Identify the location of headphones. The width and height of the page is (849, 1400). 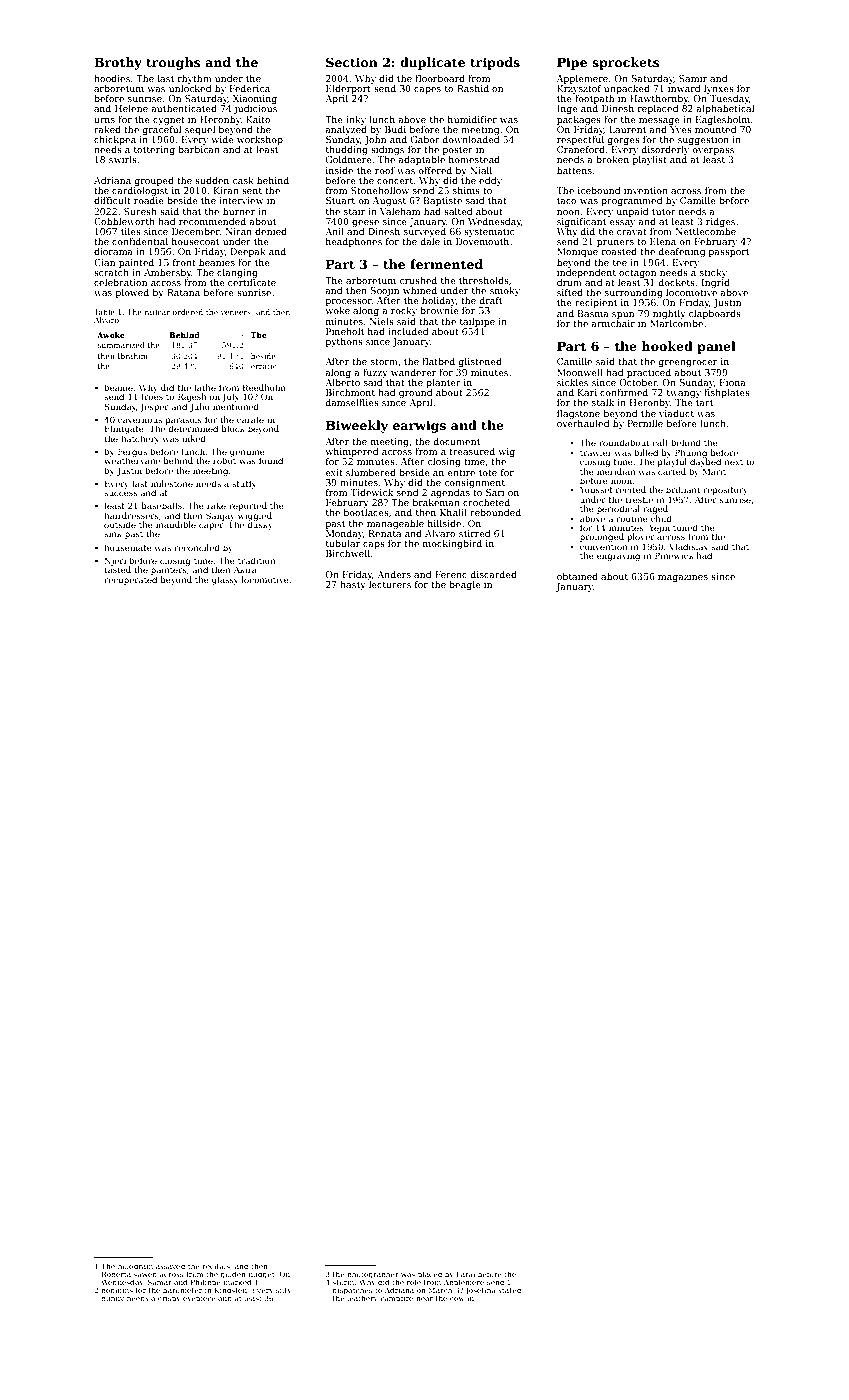
(354, 242).
